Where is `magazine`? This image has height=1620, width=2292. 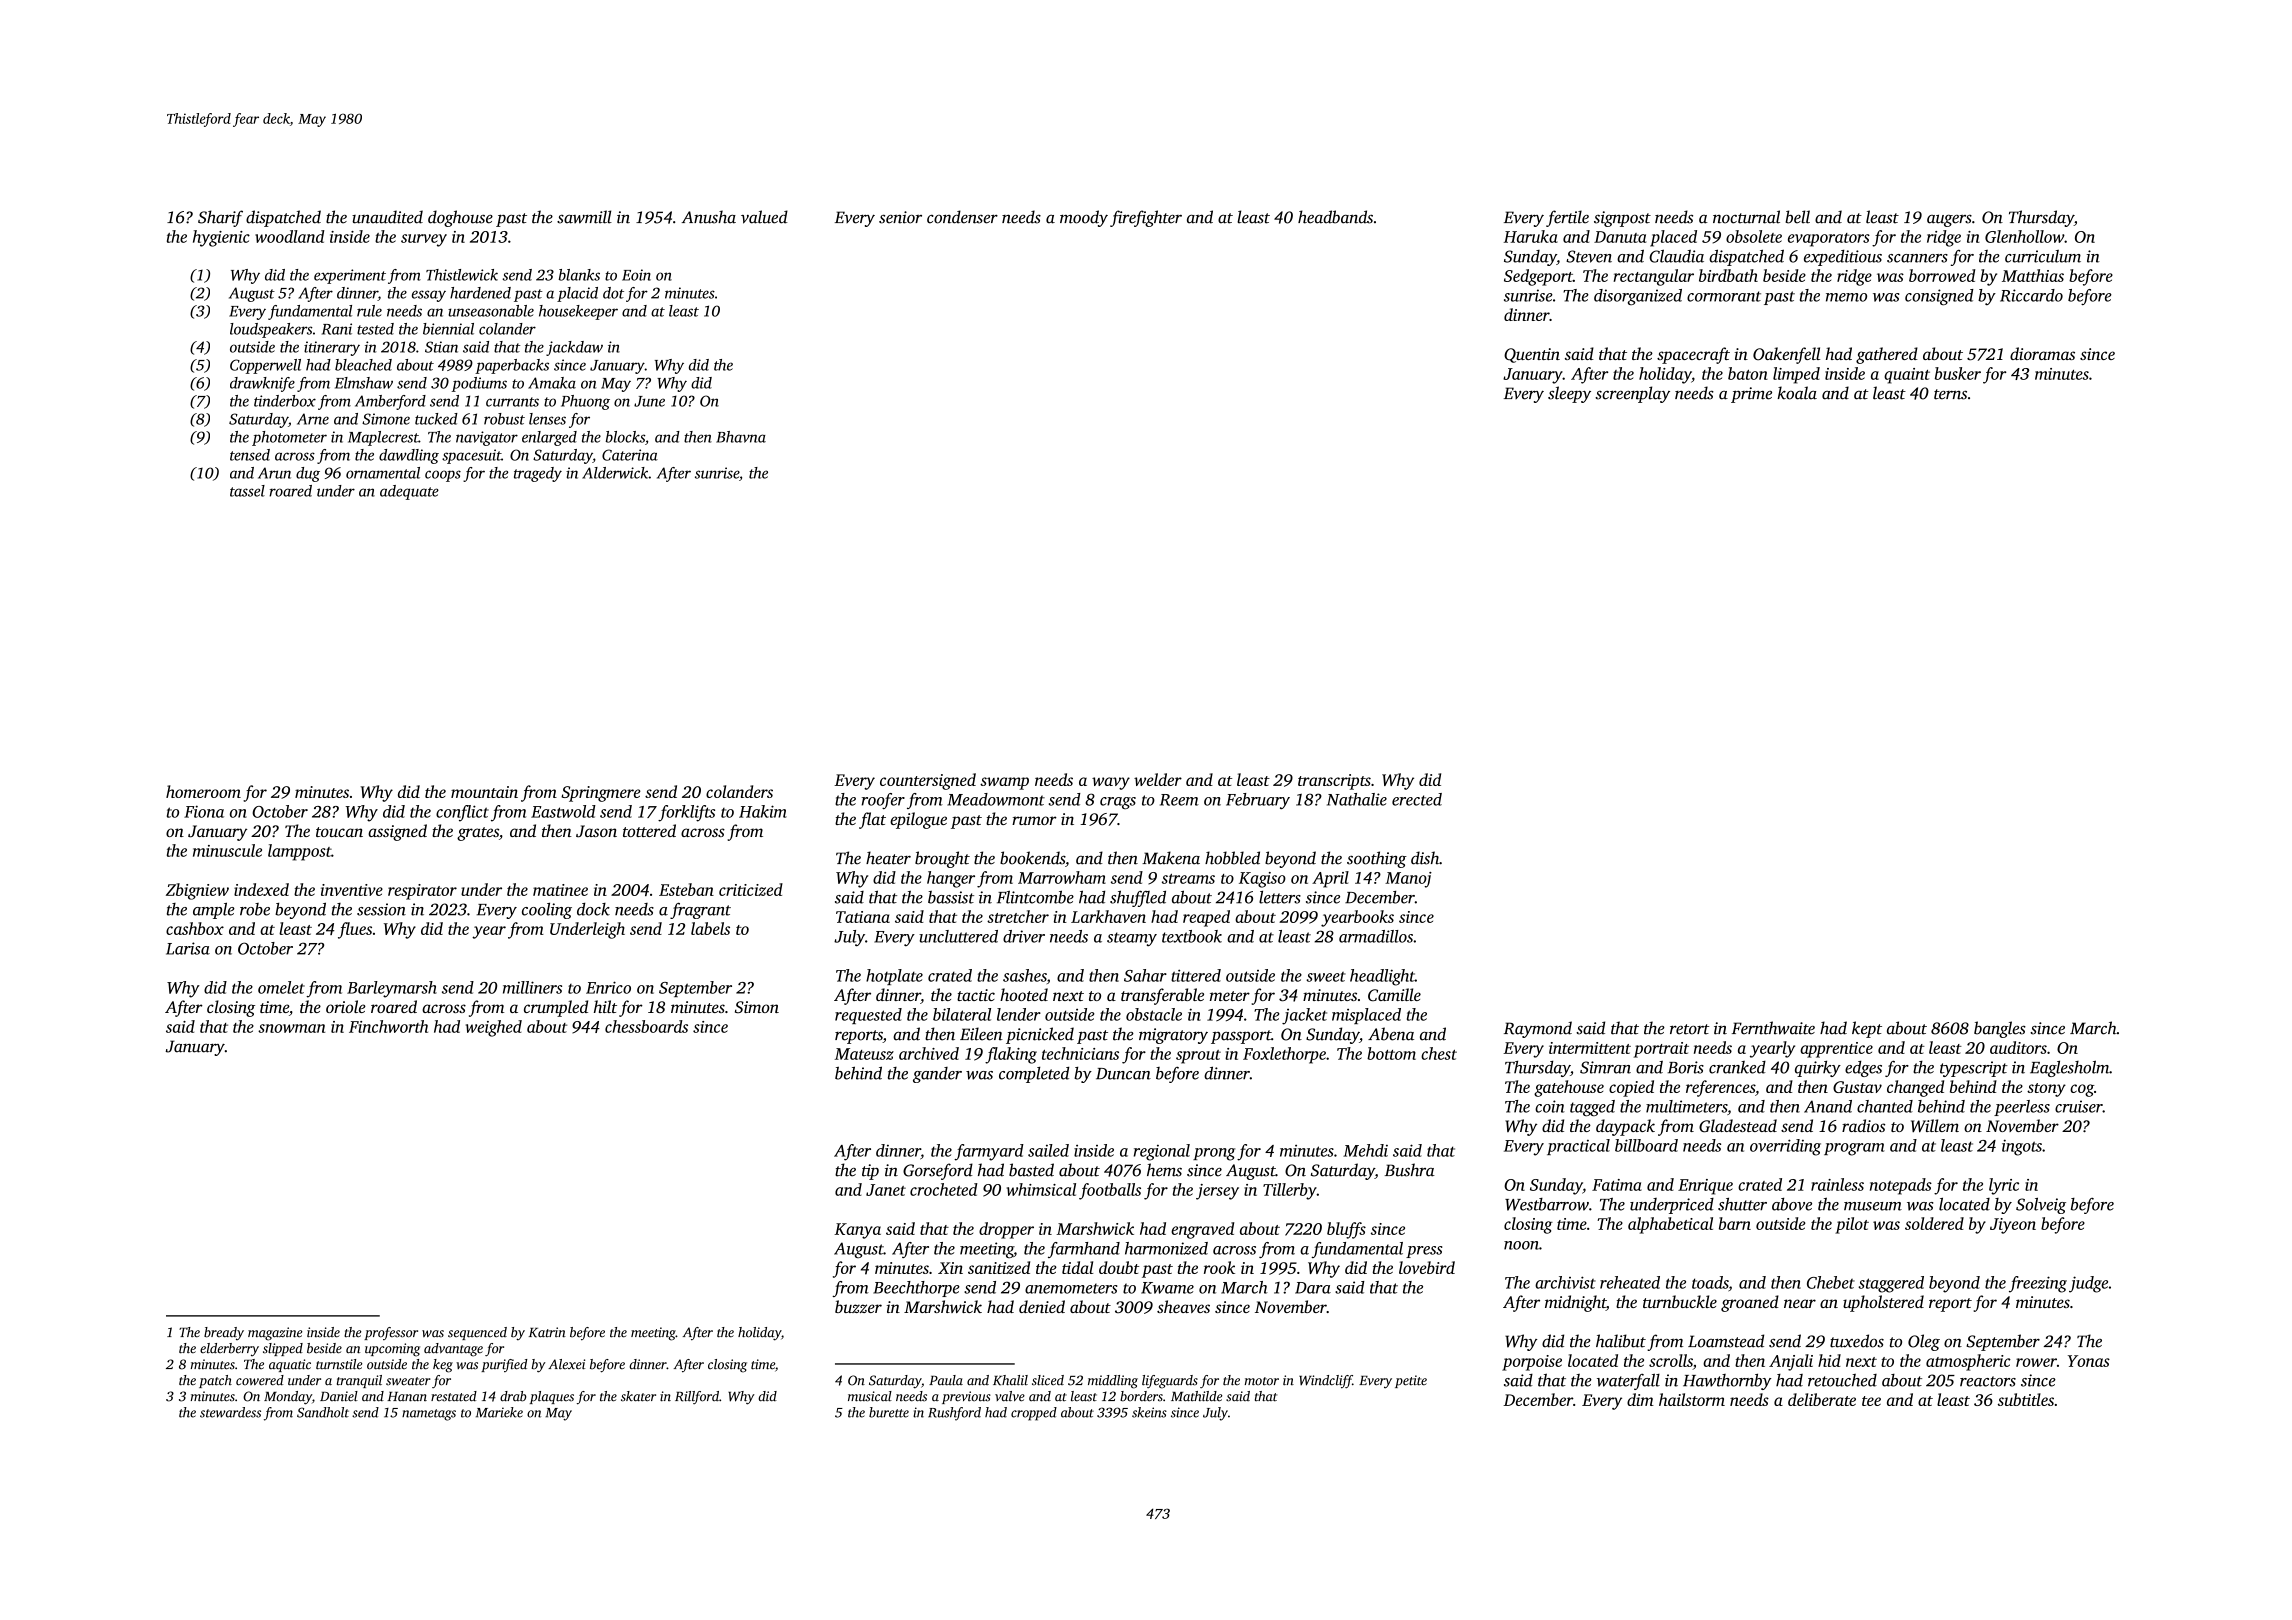
magazine is located at coordinates (275, 1334).
